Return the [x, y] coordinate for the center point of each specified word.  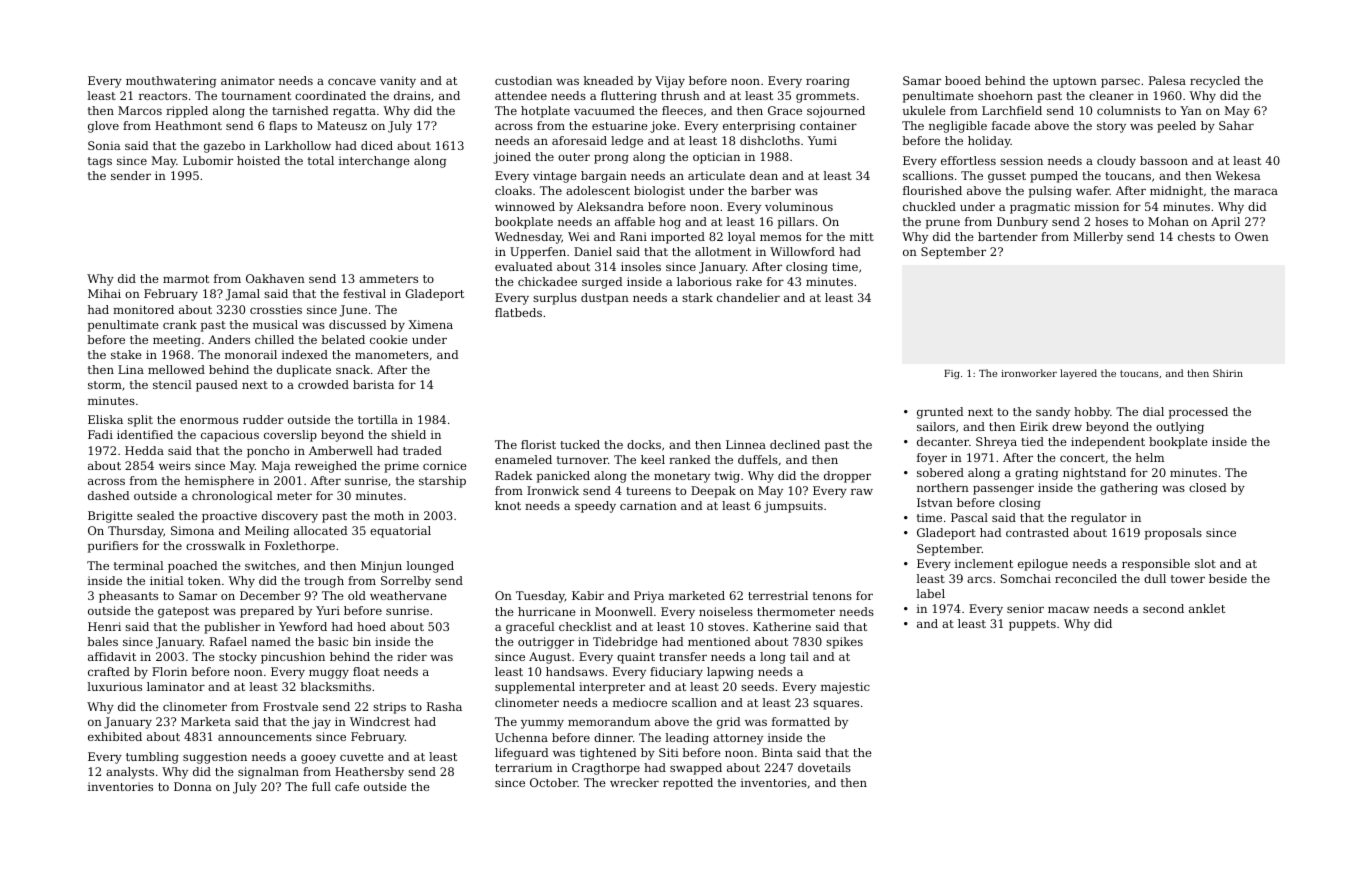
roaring [828, 82]
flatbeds [518, 312]
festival [364, 293]
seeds [757, 686]
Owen [1252, 236]
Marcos [140, 110]
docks [644, 444]
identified [145, 434]
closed [1208, 487]
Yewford [303, 626]
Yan [1191, 110]
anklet [1207, 608]
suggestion [215, 758]
